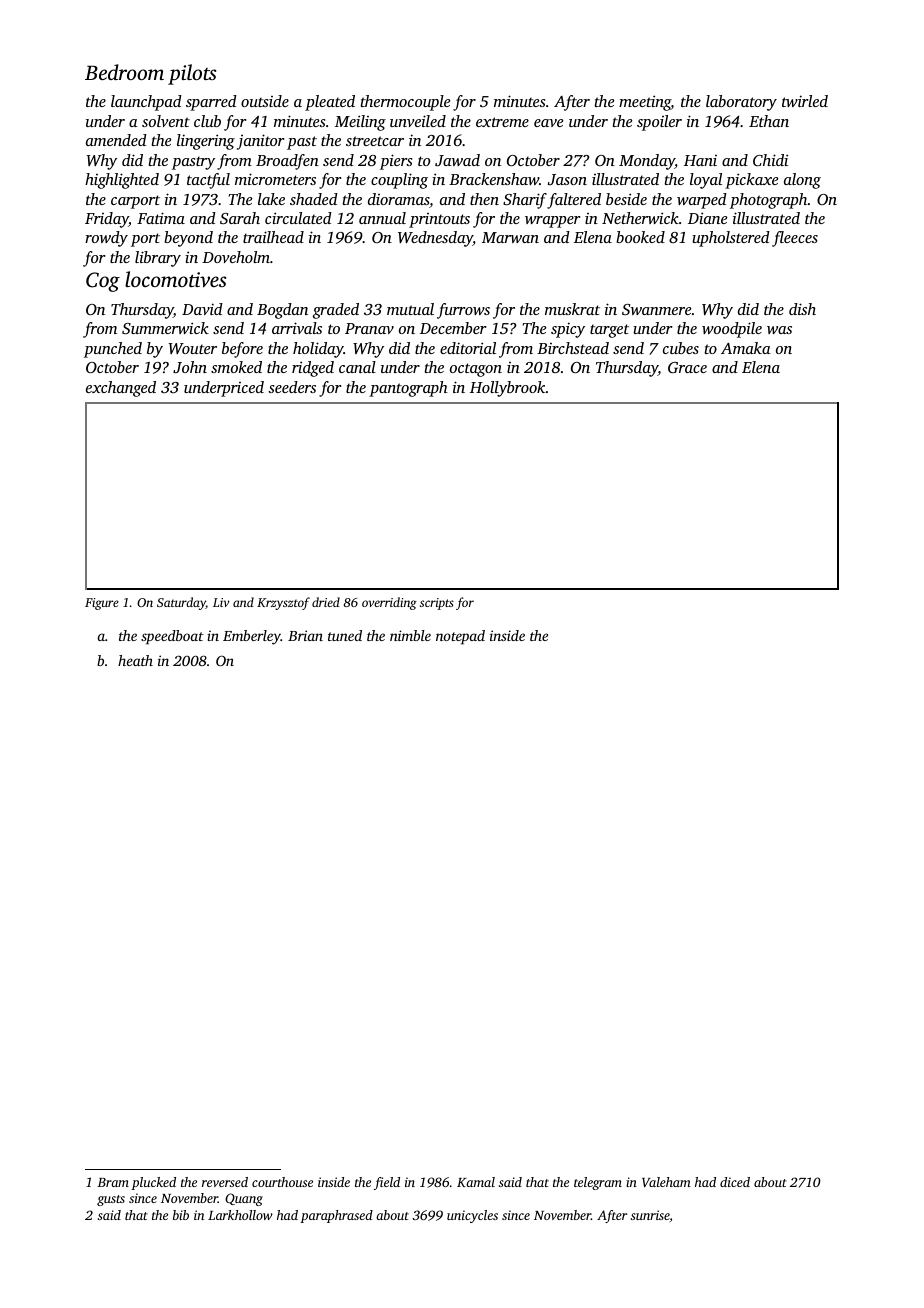  What do you see at coordinates (460, 637) in the screenshot?
I see `notepad` at bounding box center [460, 637].
